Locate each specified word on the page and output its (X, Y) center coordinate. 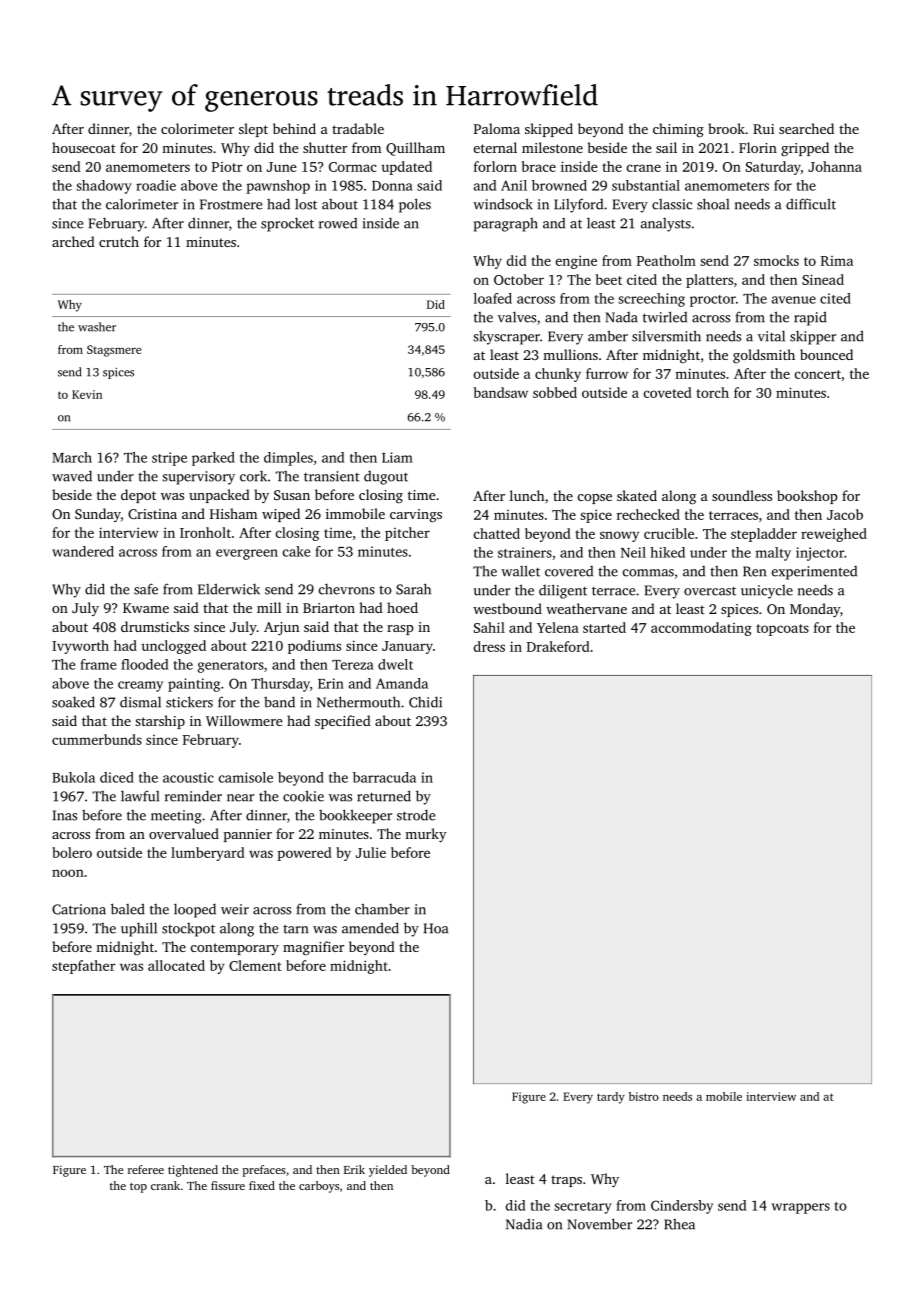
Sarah (413, 589)
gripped (805, 149)
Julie (371, 852)
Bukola (73, 777)
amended (370, 928)
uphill (139, 929)
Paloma (497, 128)
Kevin (87, 394)
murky (426, 835)
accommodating (701, 629)
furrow (607, 373)
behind (294, 128)
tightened (193, 1171)
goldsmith (764, 356)
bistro (644, 1096)
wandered (83, 551)
